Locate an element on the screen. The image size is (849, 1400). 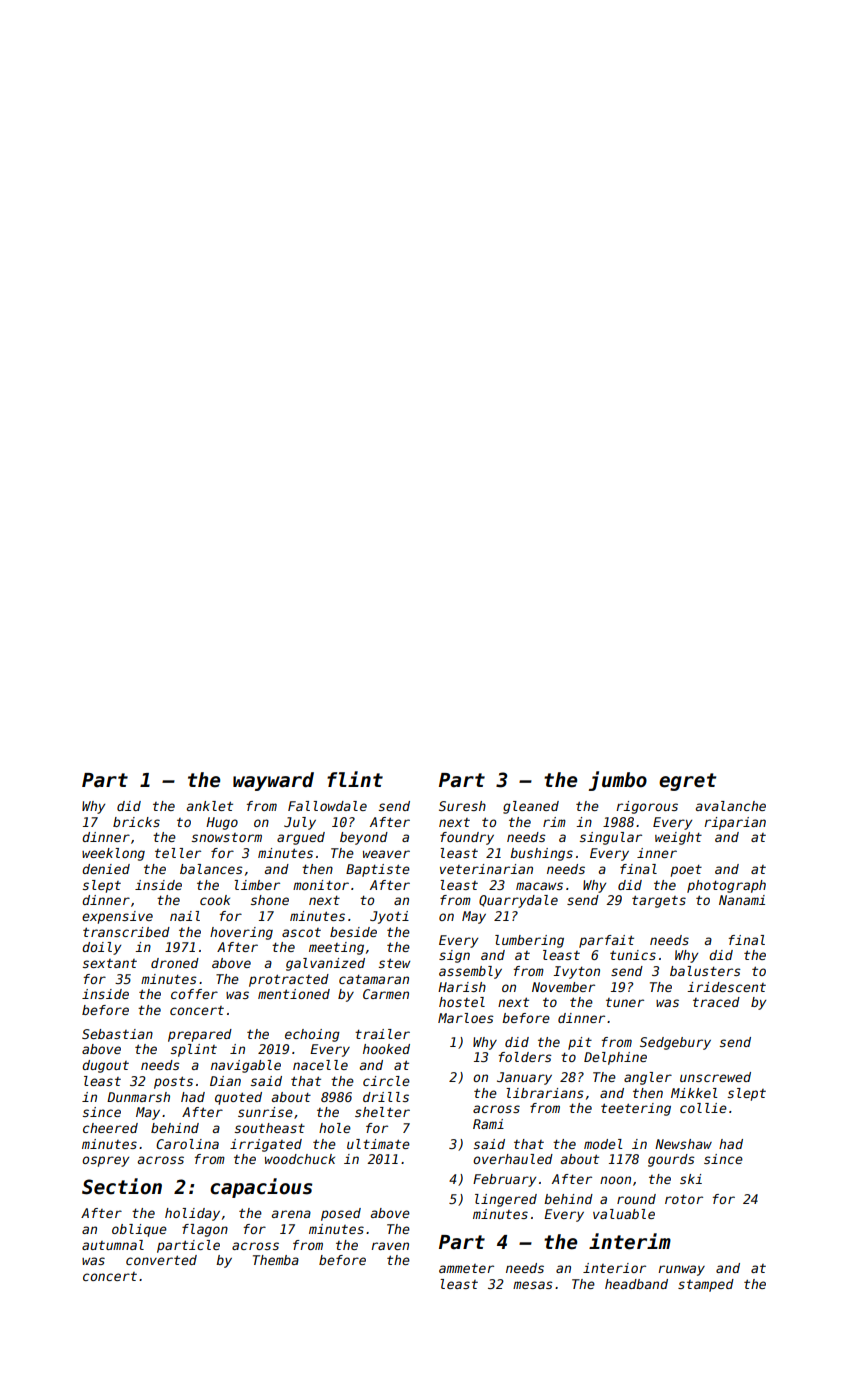
egret is located at coordinates (687, 782).
